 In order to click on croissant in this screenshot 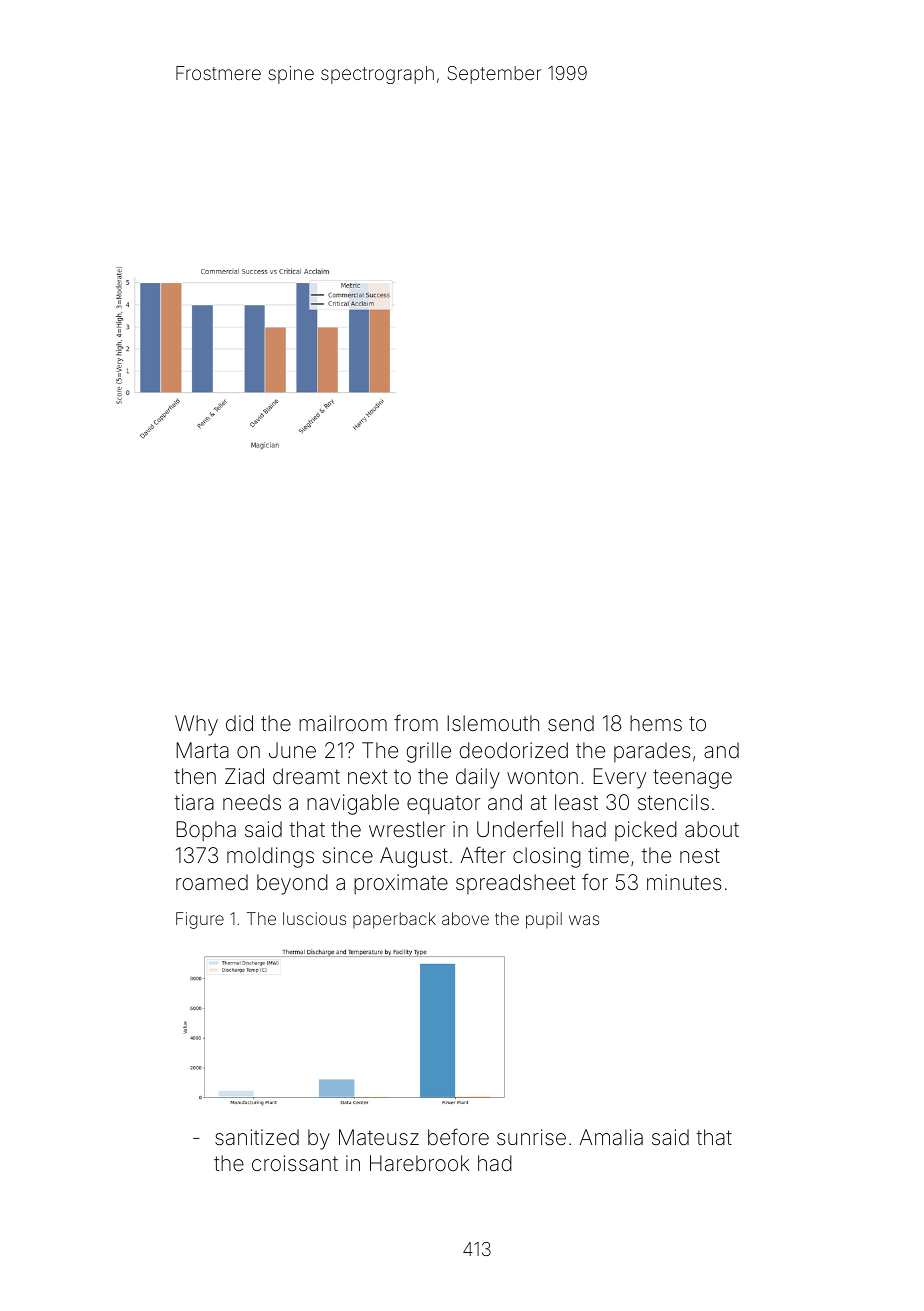, I will do `click(295, 1163)`.
